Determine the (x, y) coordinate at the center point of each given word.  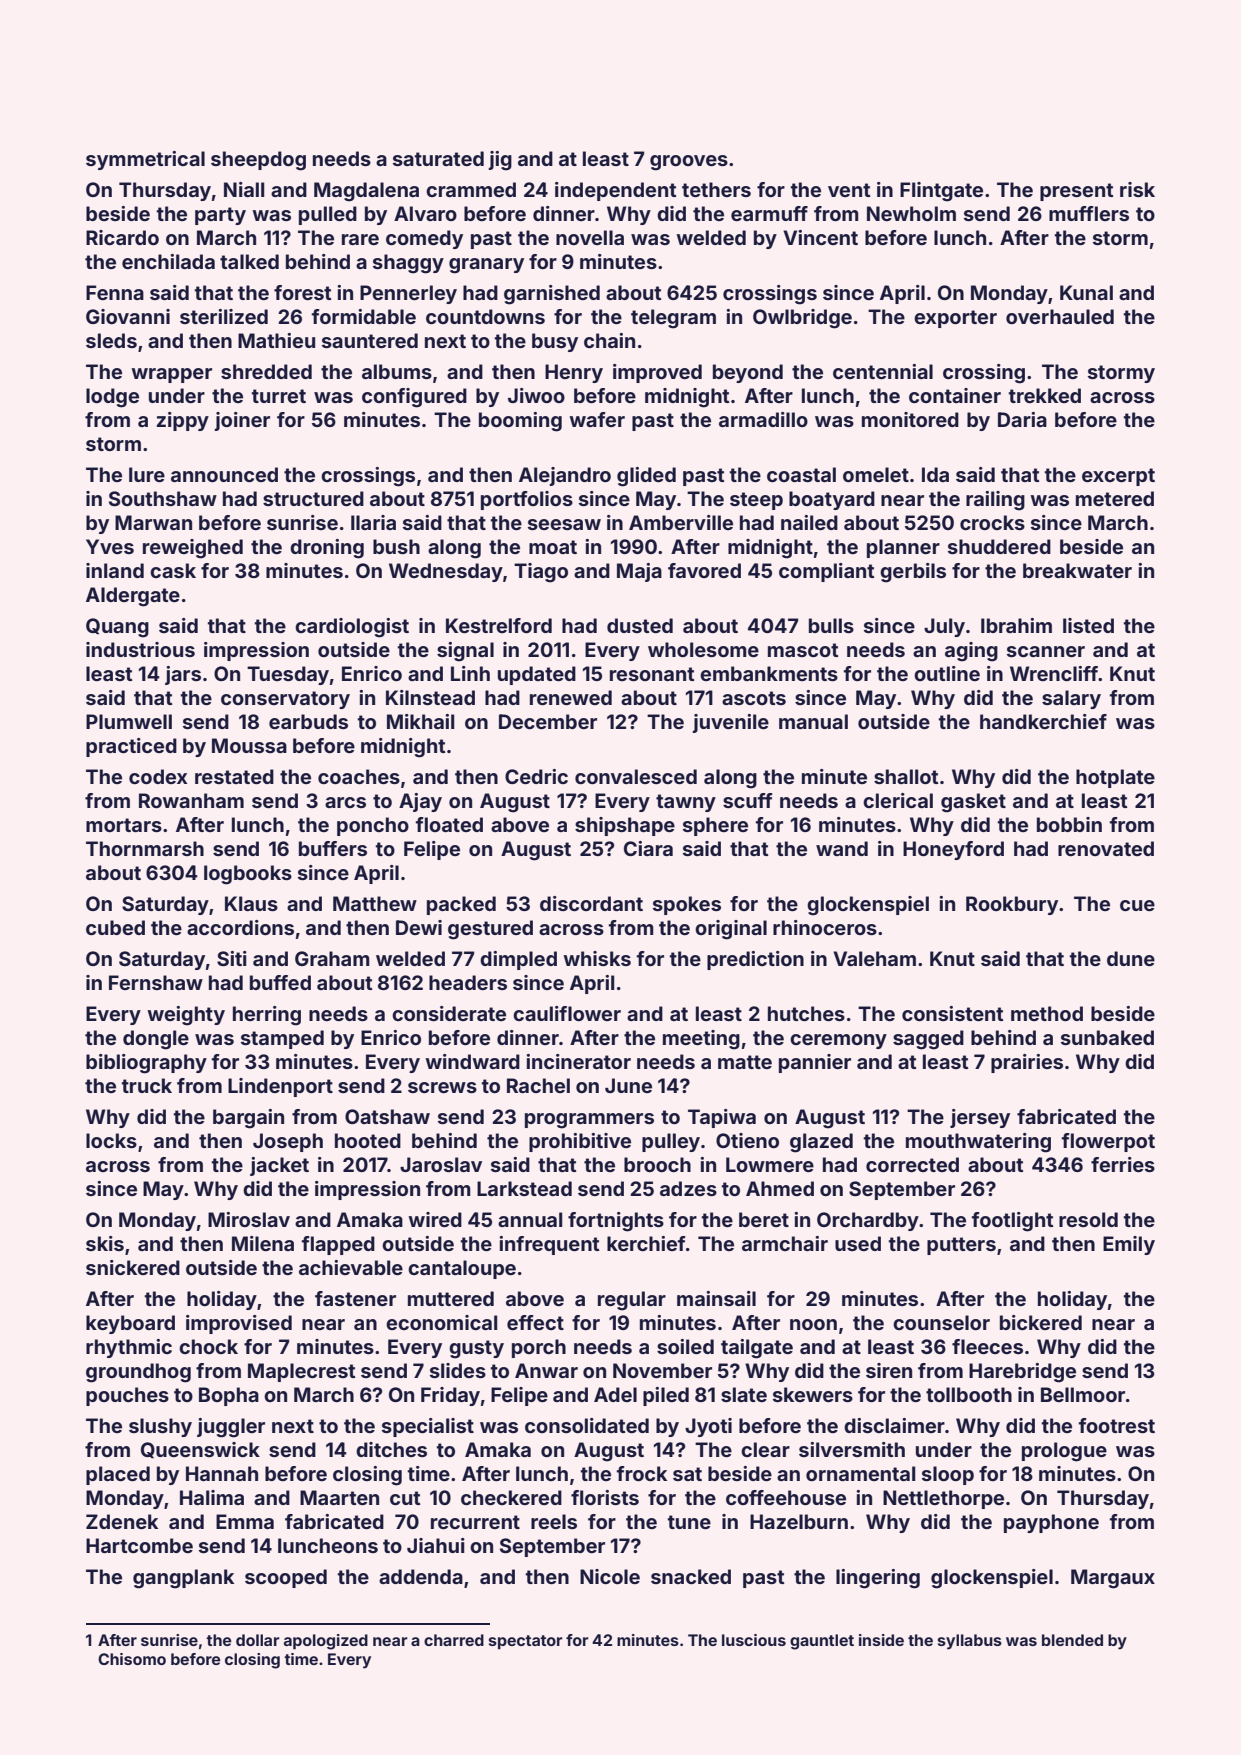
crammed (471, 189)
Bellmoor (1083, 1394)
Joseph (288, 1142)
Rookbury (1012, 905)
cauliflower (567, 1013)
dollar (258, 1640)
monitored (910, 419)
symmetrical (145, 160)
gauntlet (822, 1642)
